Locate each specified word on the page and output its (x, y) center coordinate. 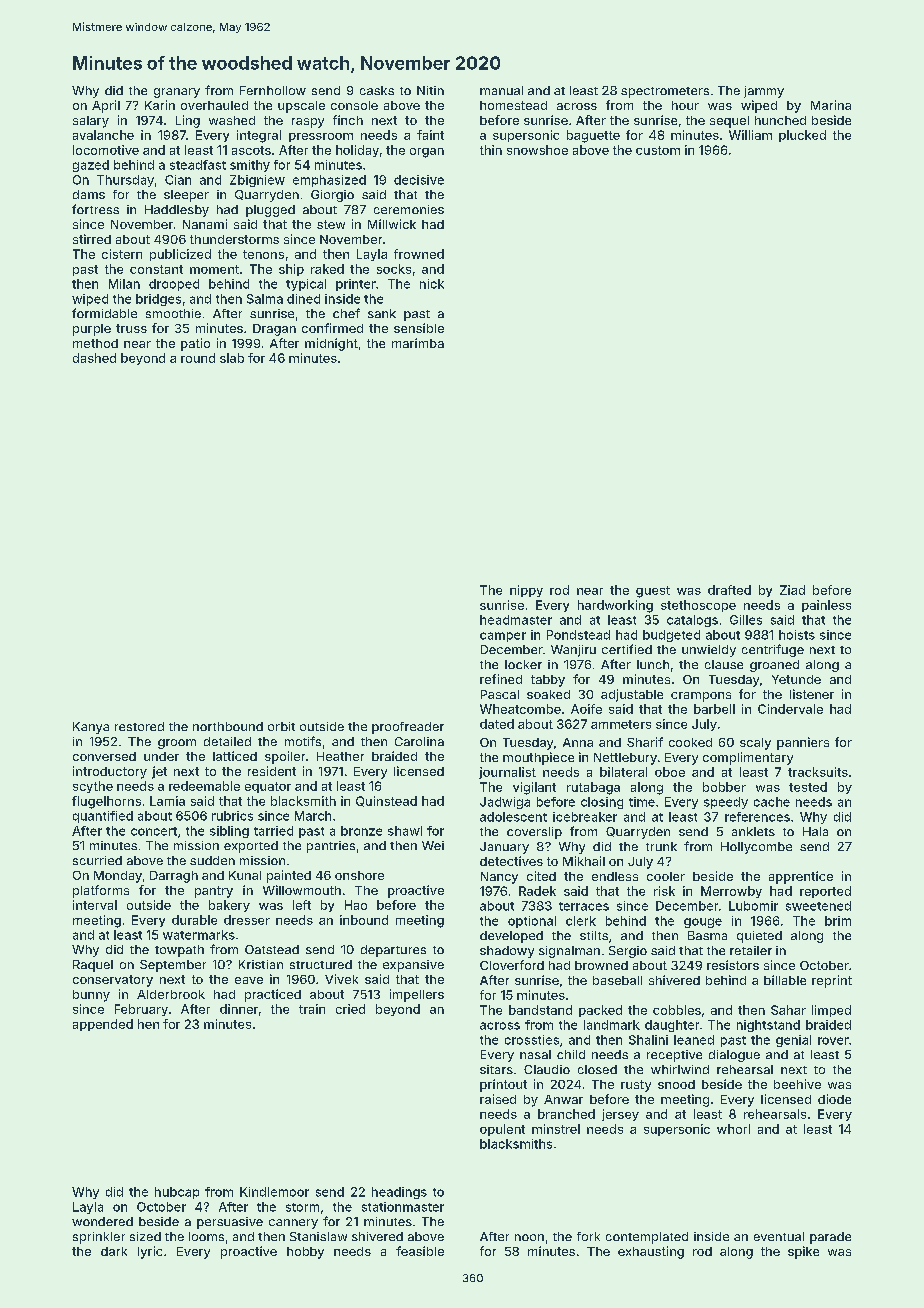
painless (826, 606)
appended (103, 1025)
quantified (103, 817)
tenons (263, 254)
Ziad (792, 590)
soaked (548, 694)
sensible (419, 328)
